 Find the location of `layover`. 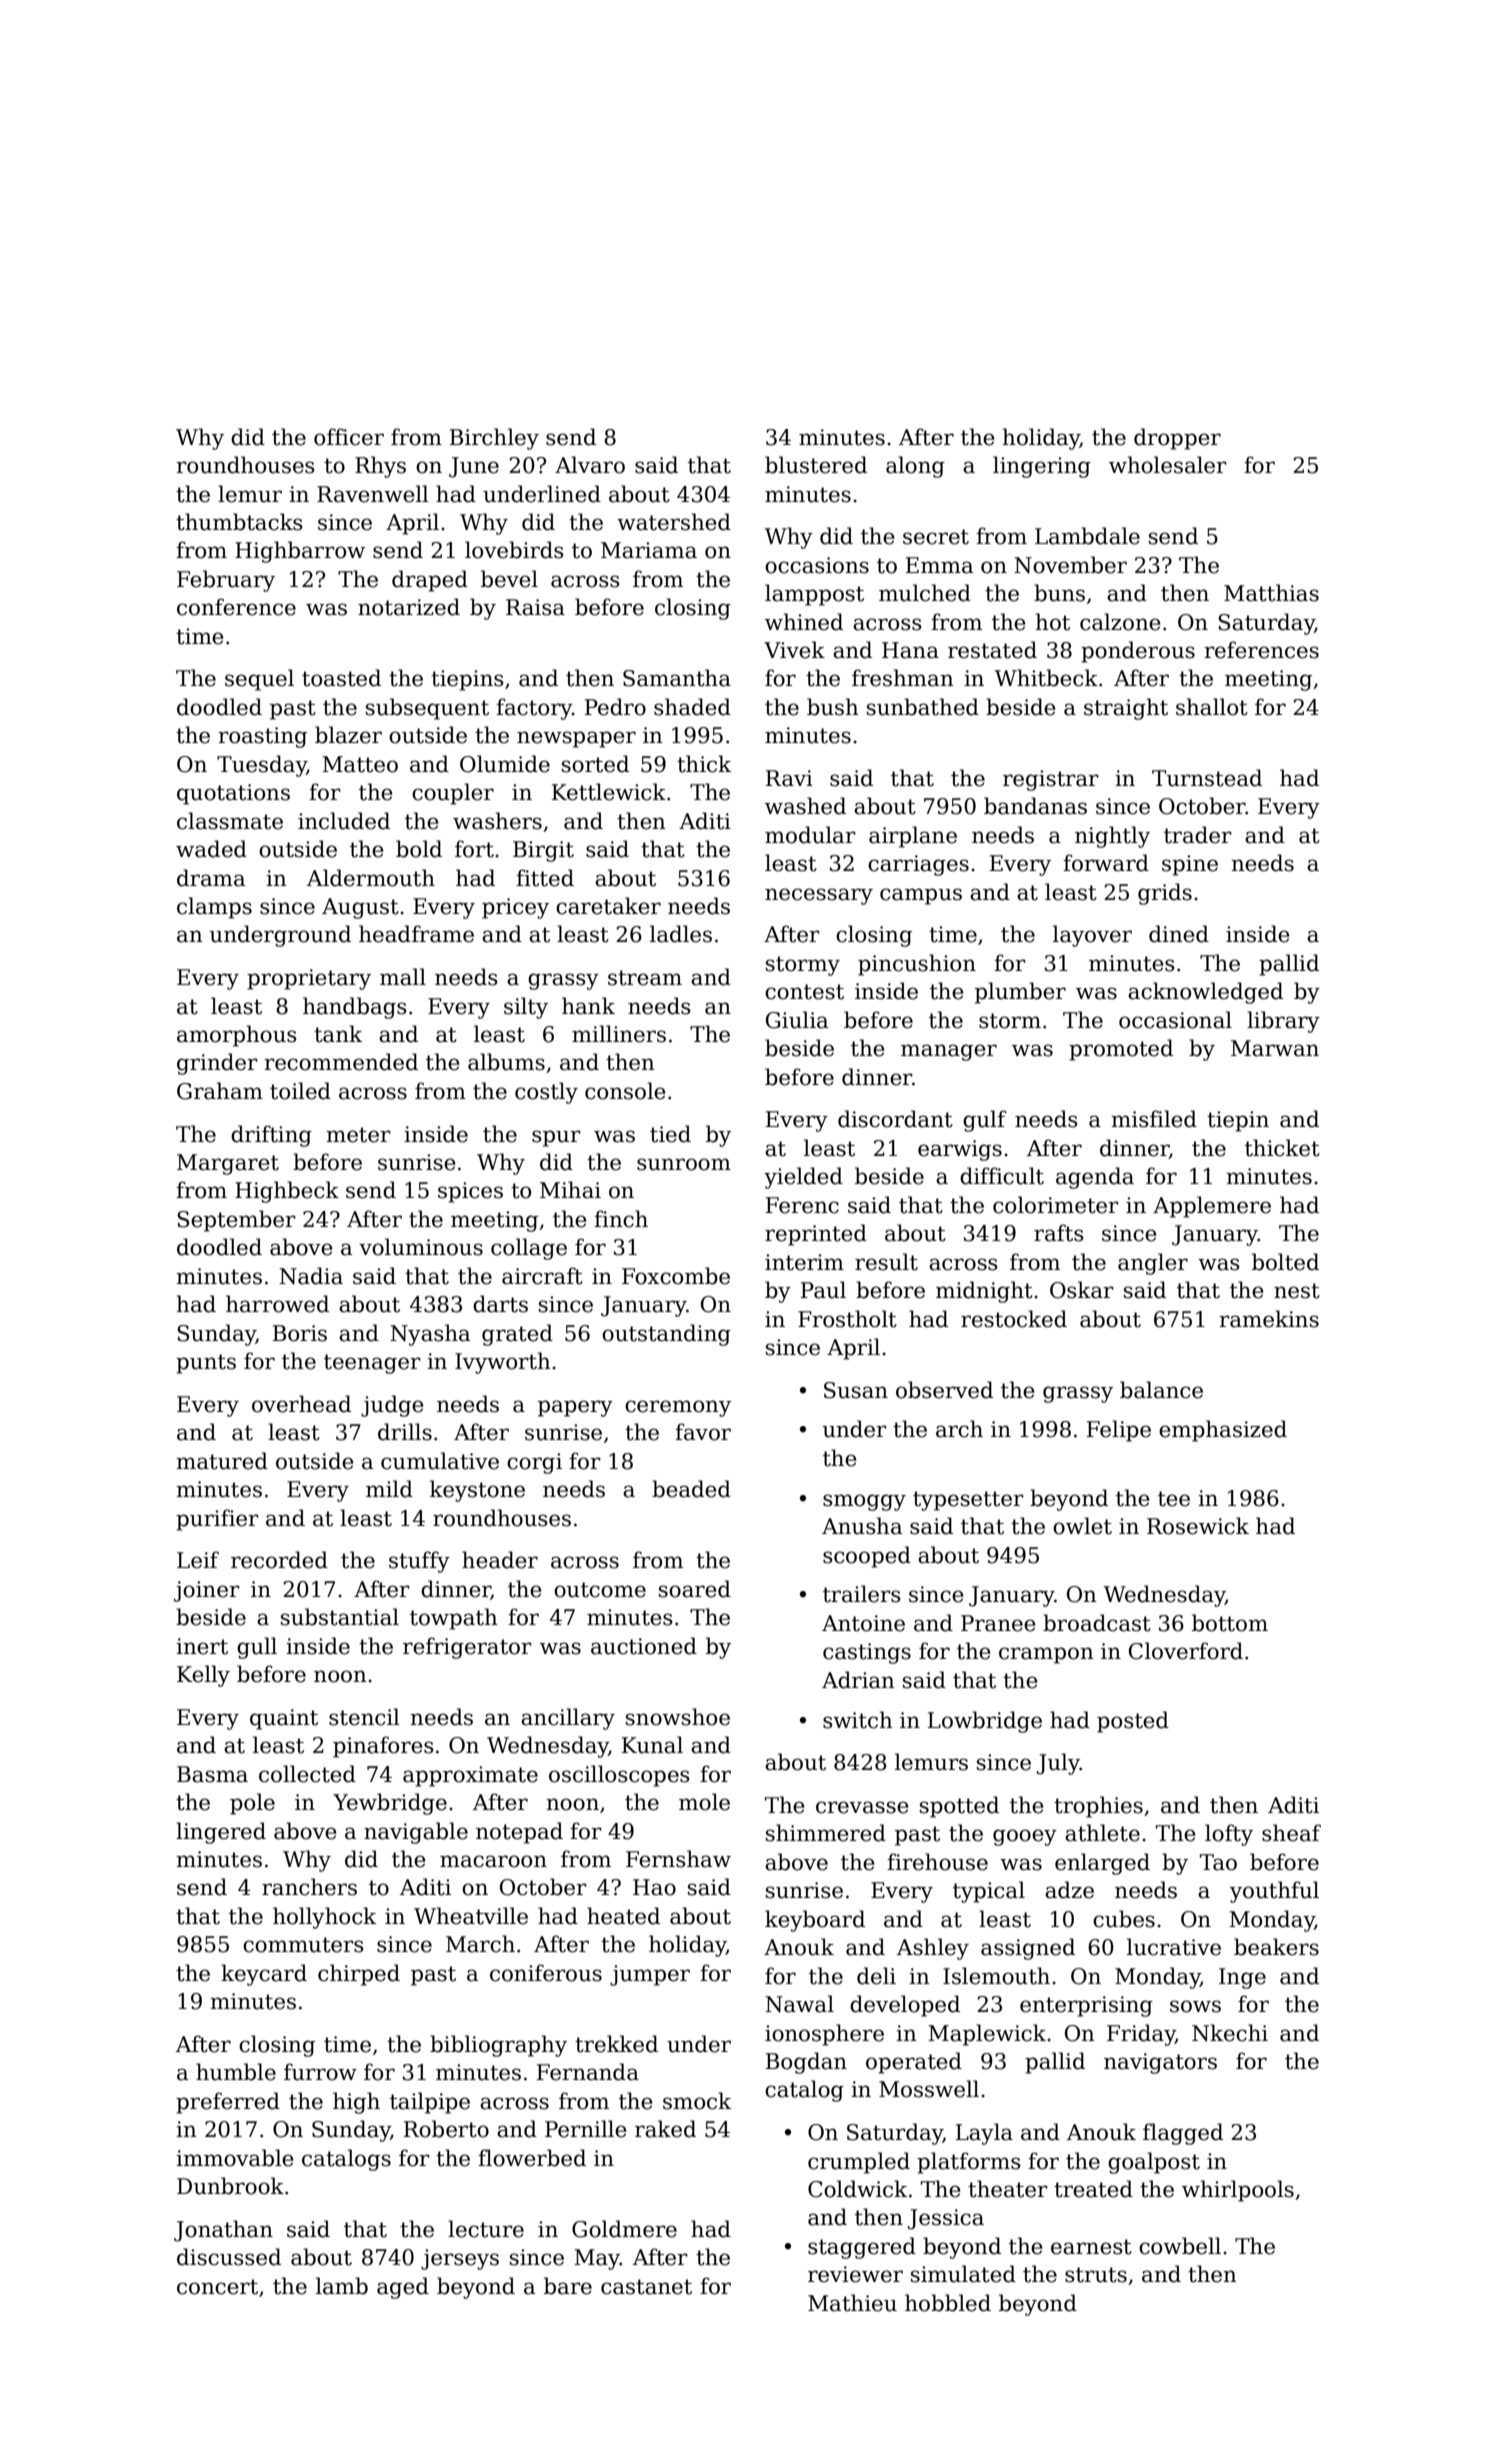

layover is located at coordinates (1092, 936).
